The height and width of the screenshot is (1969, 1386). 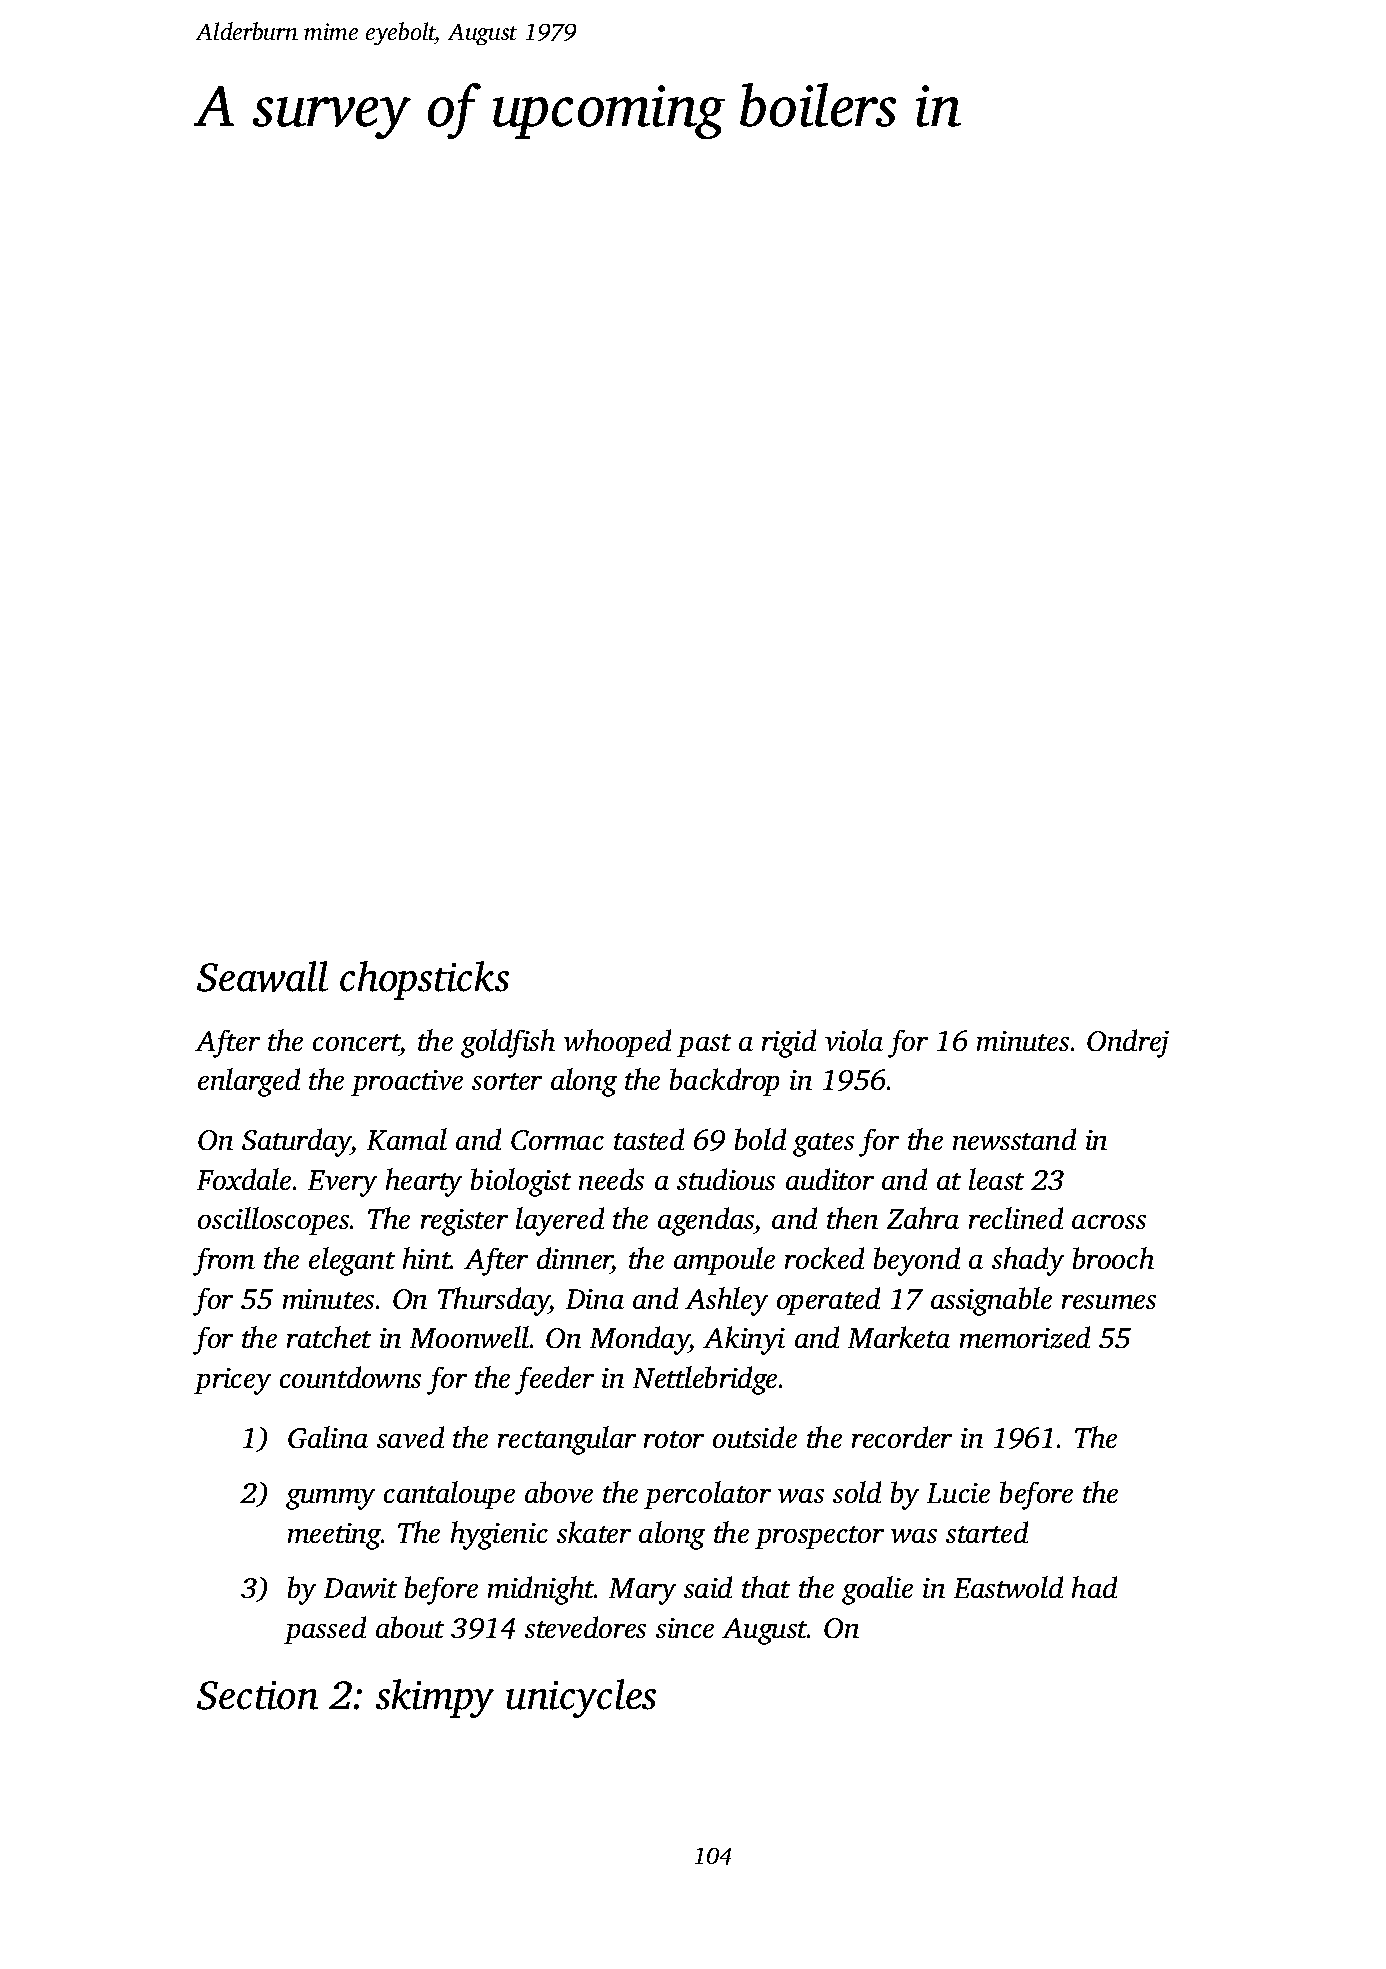 What do you see at coordinates (1128, 1043) in the screenshot?
I see `Ondrej` at bounding box center [1128, 1043].
